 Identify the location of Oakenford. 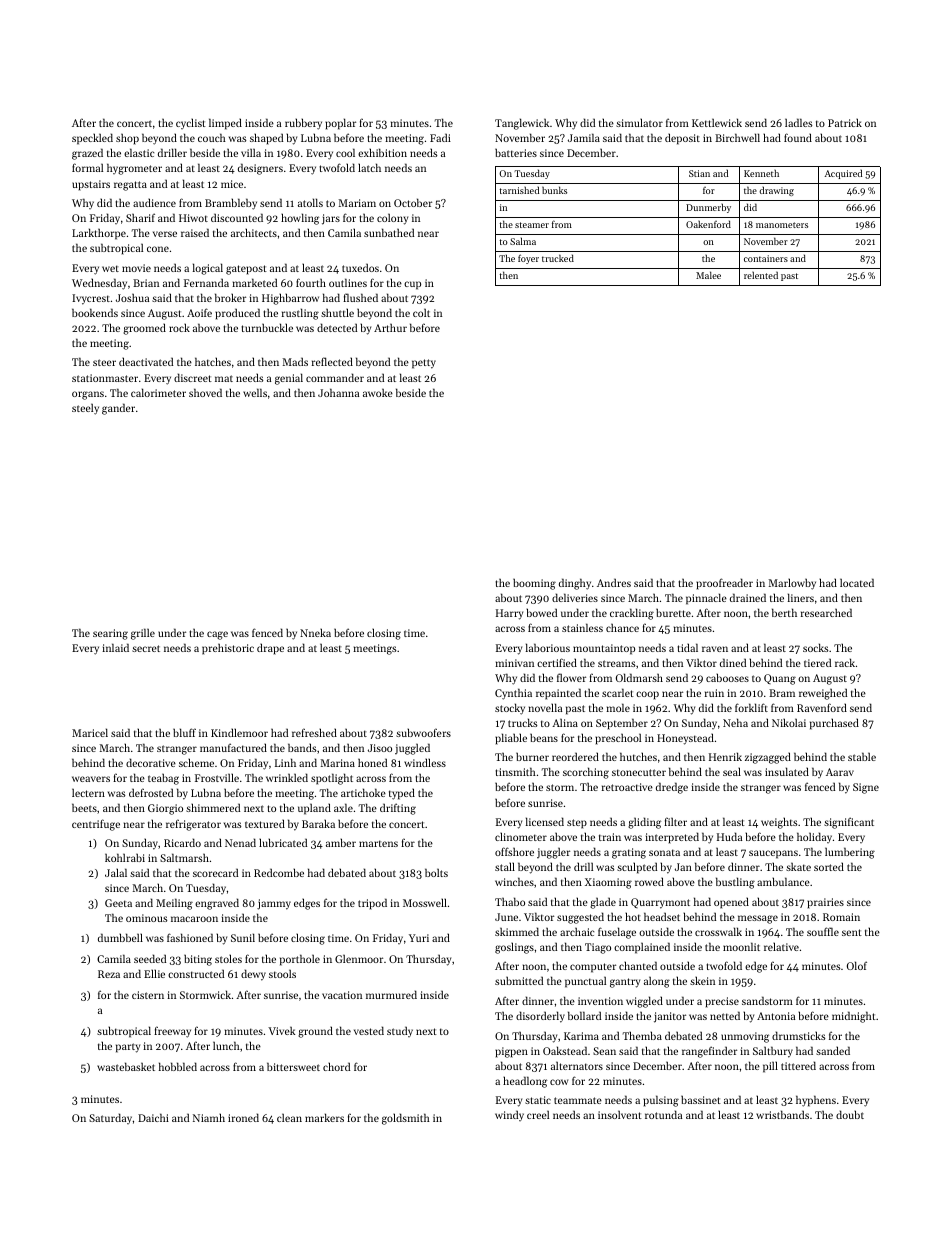
(708, 224).
